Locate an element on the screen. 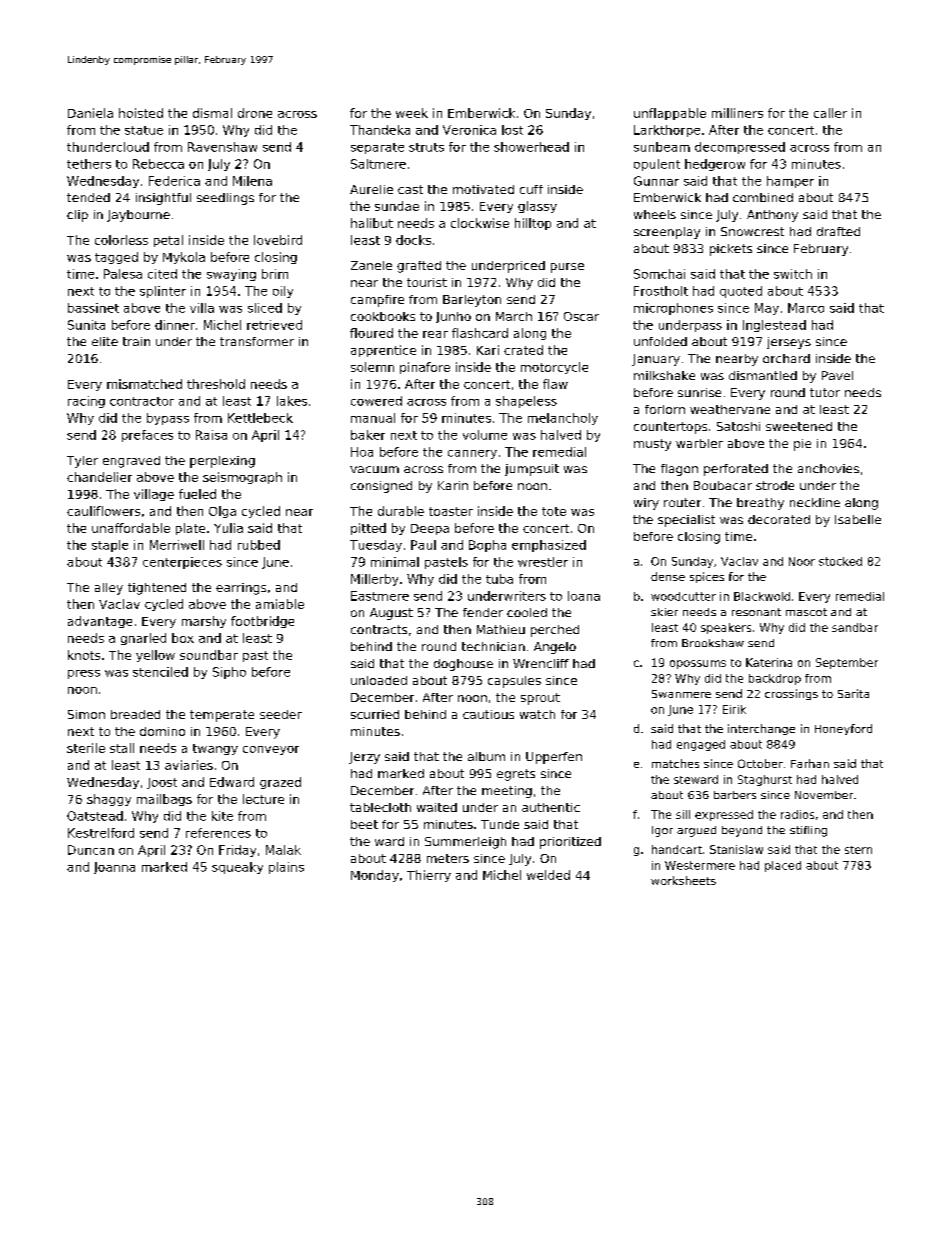 The height and width of the screenshot is (1233, 952). Kestrelford is located at coordinates (101, 833).
